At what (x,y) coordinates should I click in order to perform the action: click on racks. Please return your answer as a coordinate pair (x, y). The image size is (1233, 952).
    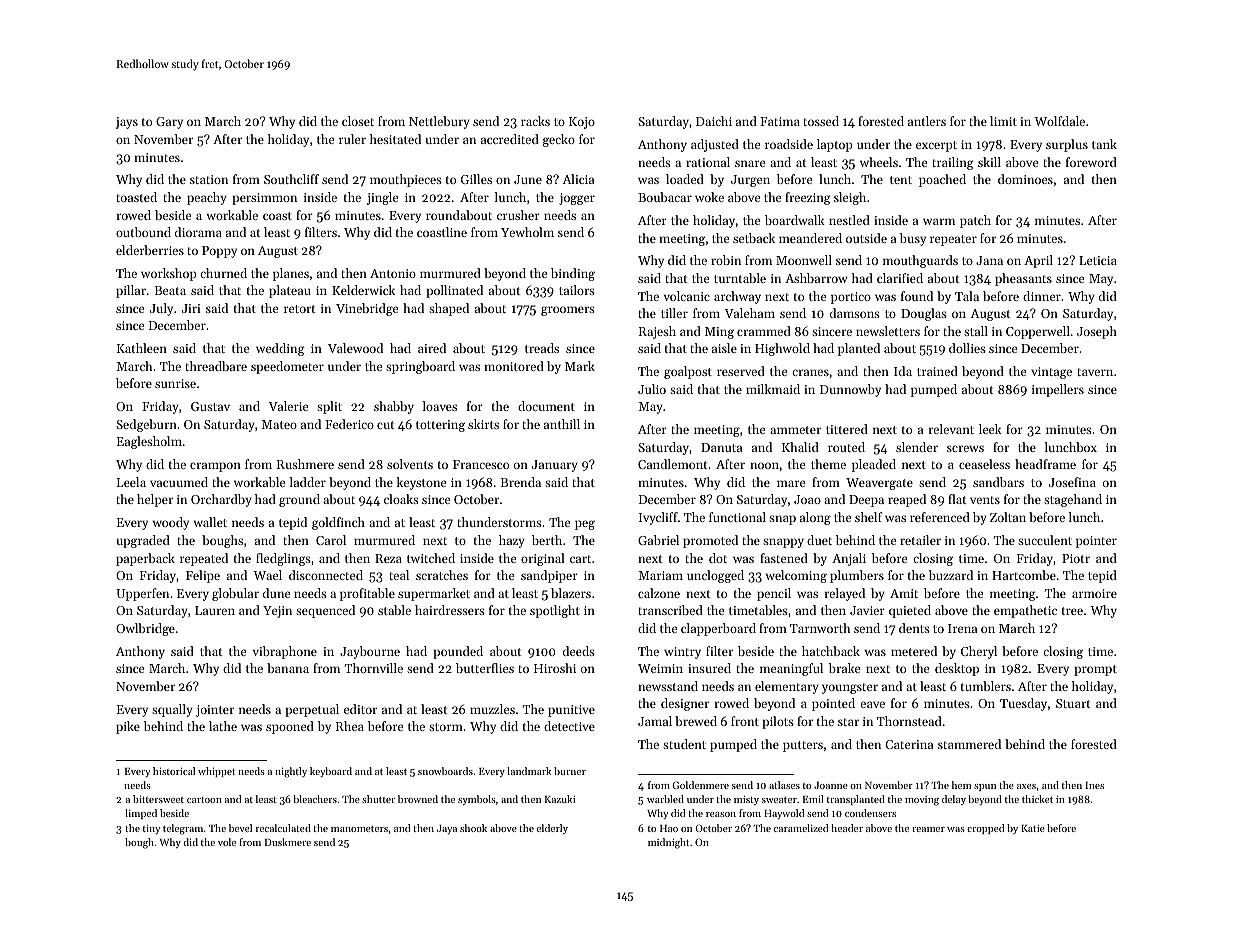
    Looking at the image, I should click on (535, 121).
